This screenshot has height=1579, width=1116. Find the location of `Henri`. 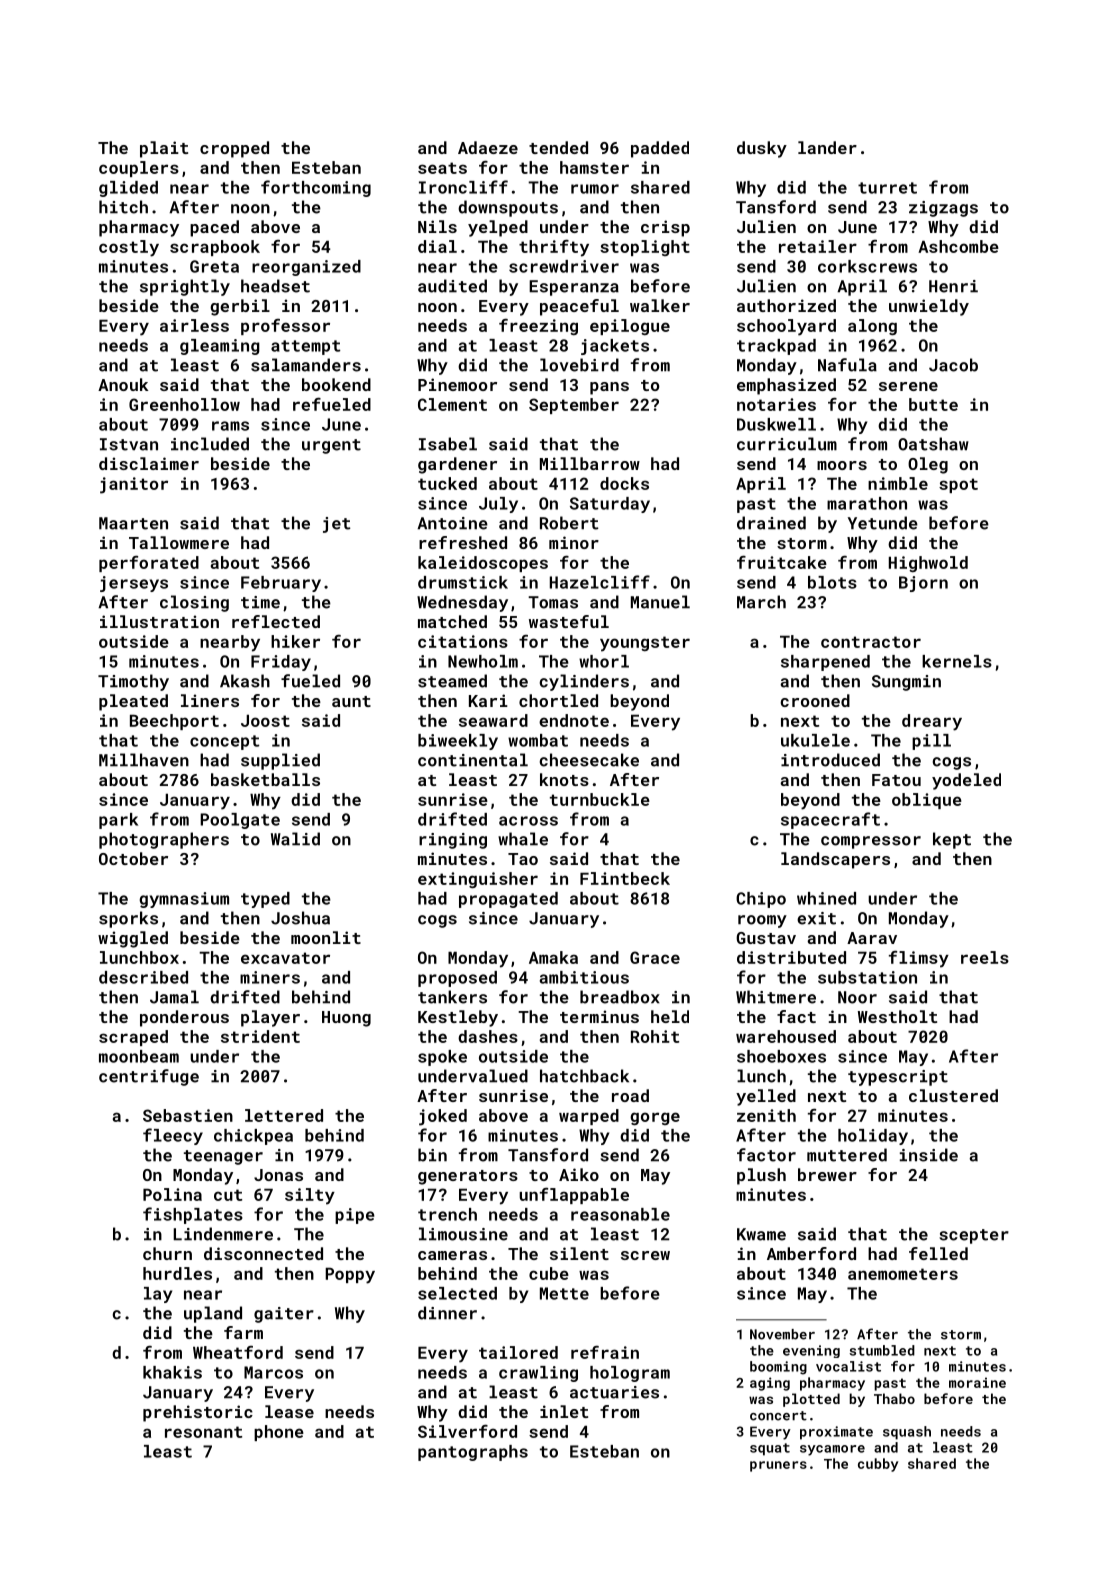

Henri is located at coordinates (953, 286).
